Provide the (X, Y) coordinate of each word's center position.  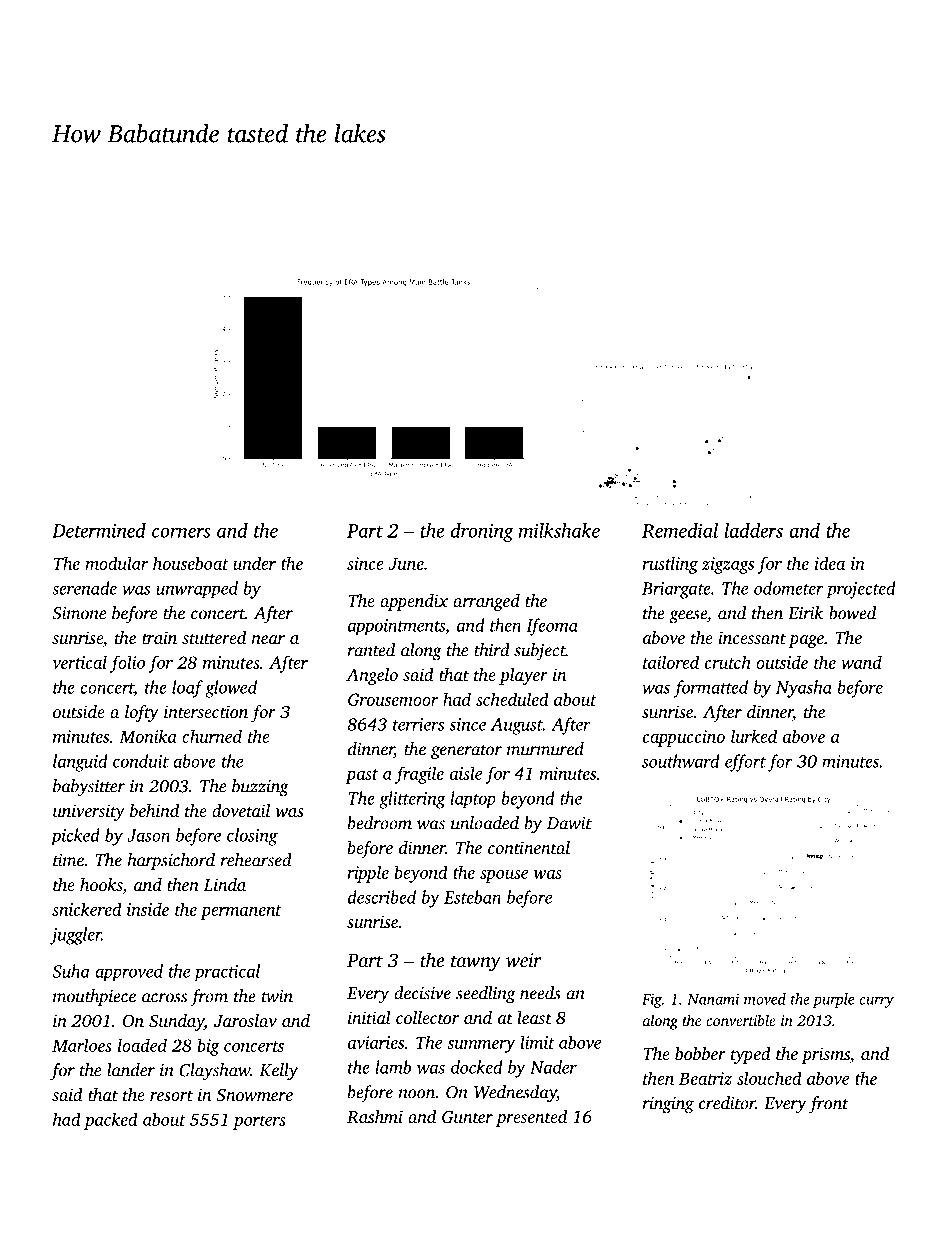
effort (745, 763)
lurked (754, 736)
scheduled (512, 699)
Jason (148, 835)
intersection (206, 711)
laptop (473, 800)
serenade (84, 588)
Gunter (467, 1117)
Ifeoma (552, 627)
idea (830, 563)
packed (111, 1121)
